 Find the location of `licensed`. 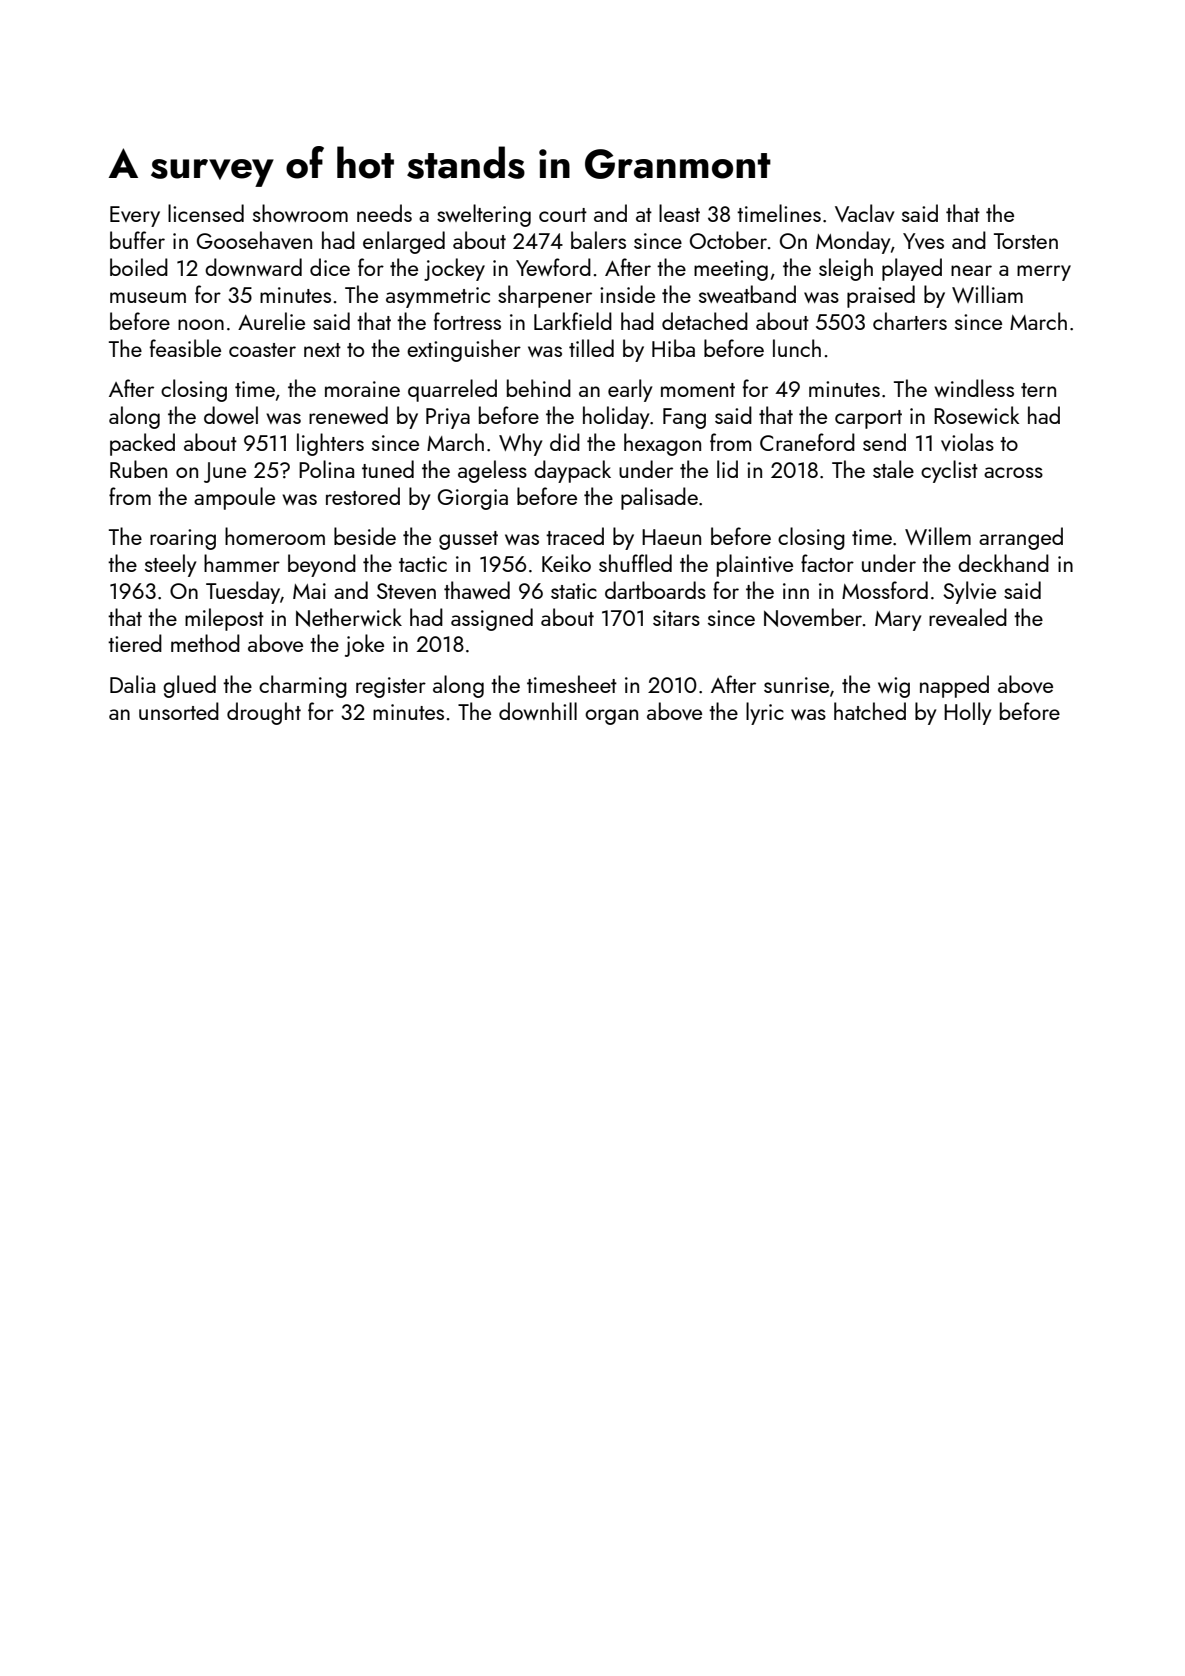

licensed is located at coordinates (206, 213).
